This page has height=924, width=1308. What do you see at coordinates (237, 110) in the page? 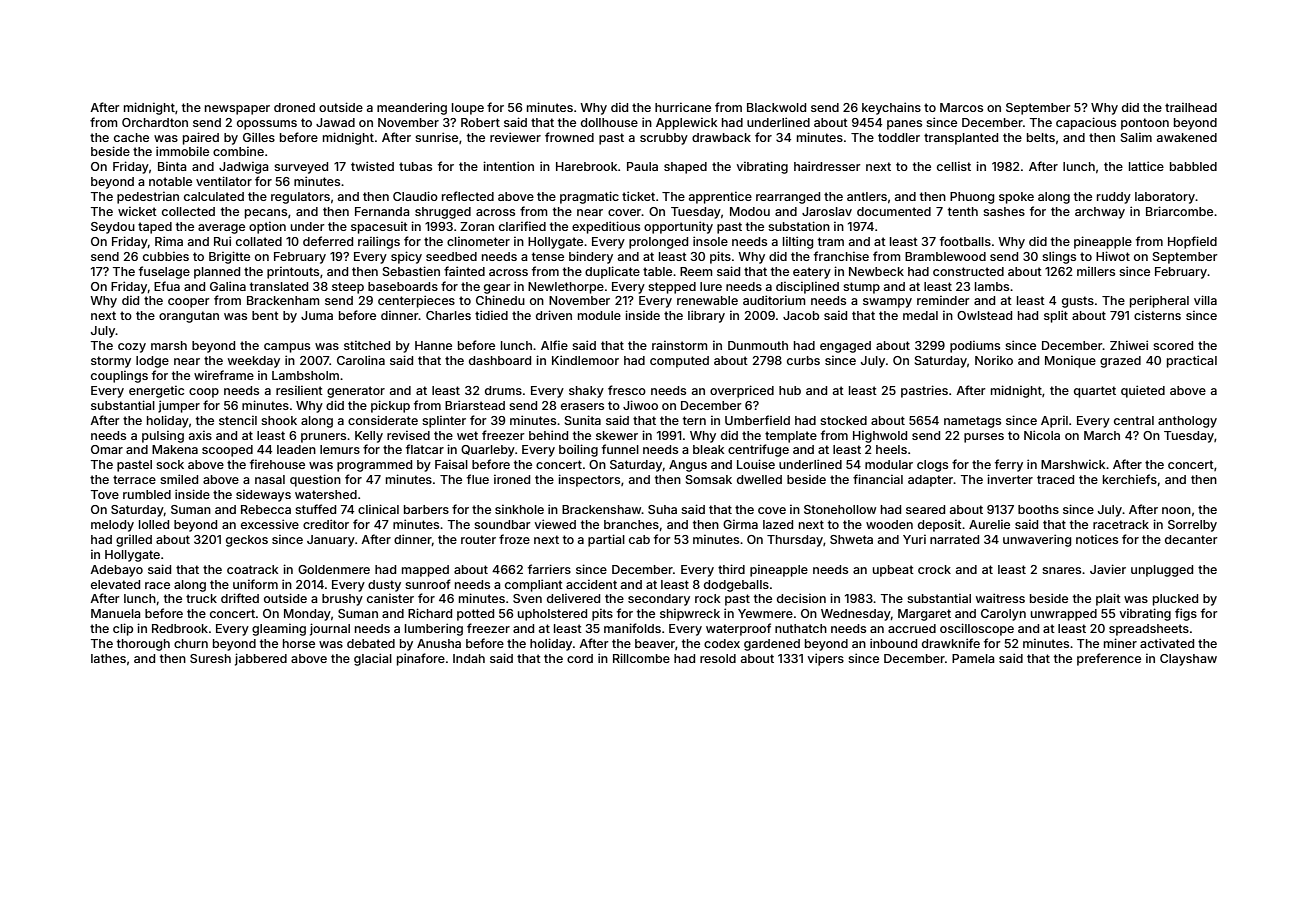
I see `newspaper` at bounding box center [237, 110].
